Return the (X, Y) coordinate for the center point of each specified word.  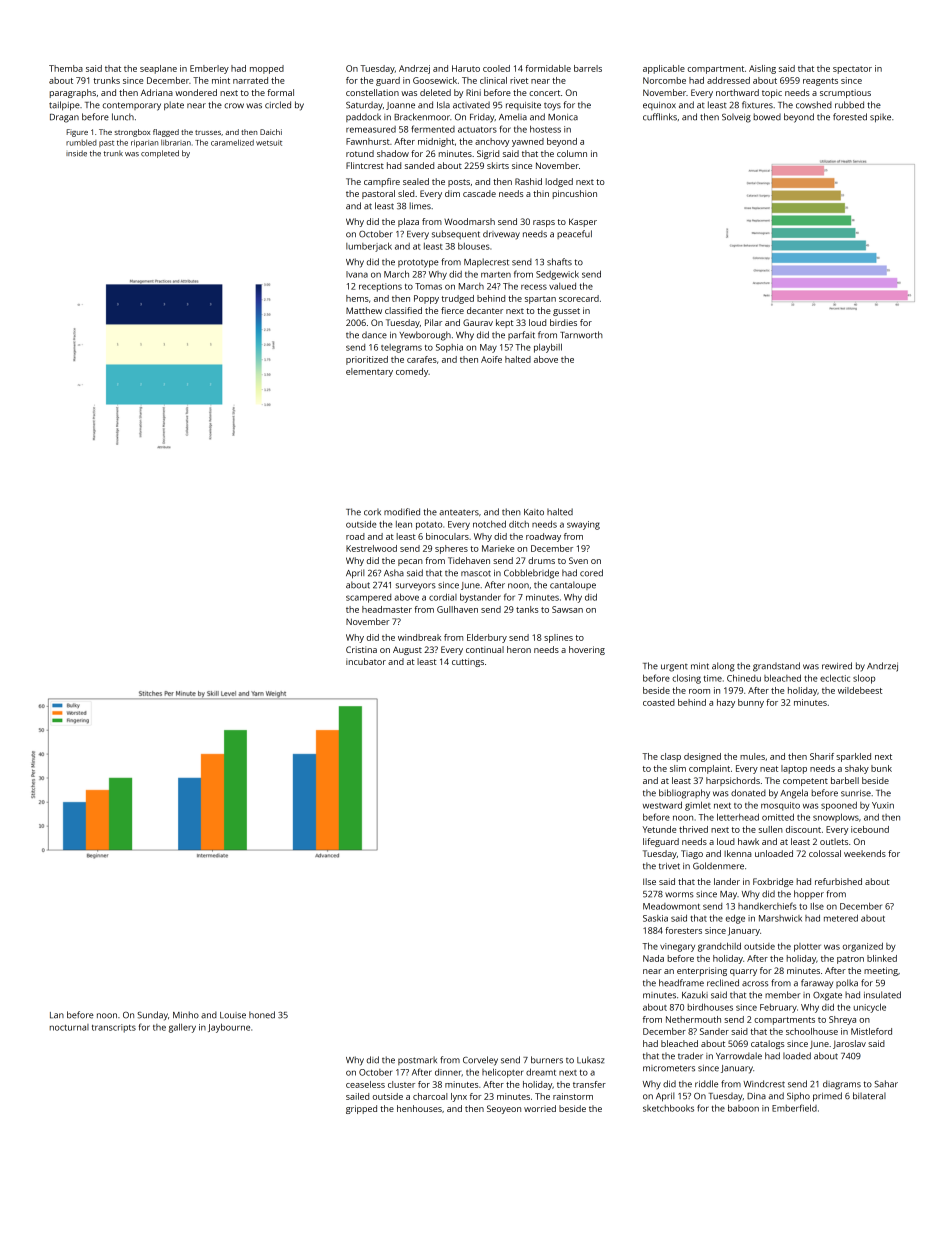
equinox (659, 106)
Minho (186, 1015)
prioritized (367, 360)
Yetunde (659, 829)
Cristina (361, 649)
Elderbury (487, 638)
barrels (588, 68)
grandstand (776, 667)
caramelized (232, 142)
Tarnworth (581, 335)
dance (374, 335)
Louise (233, 1015)
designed (702, 757)
